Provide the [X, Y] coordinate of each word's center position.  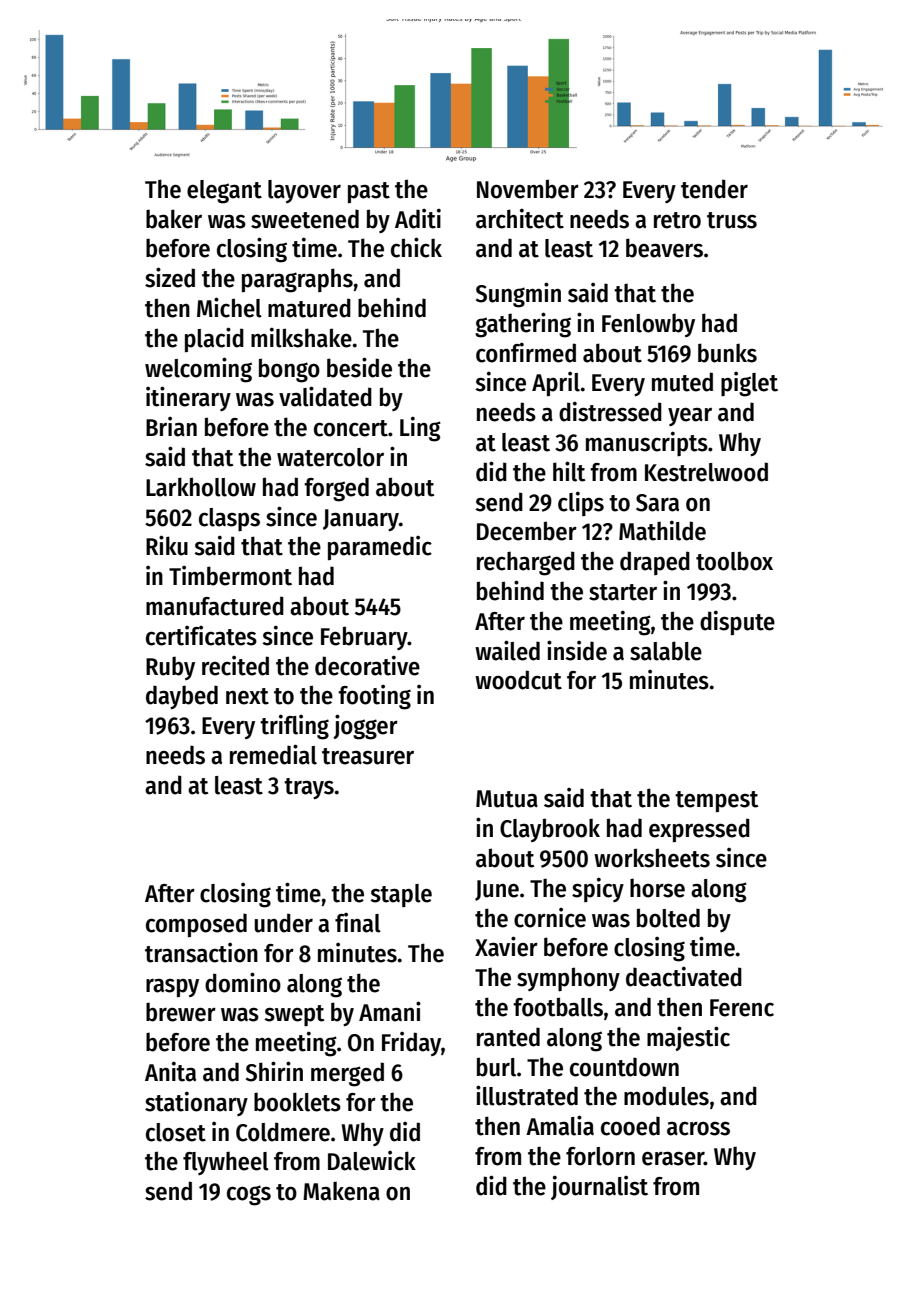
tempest [717, 801]
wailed [507, 650]
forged [336, 489]
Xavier [506, 946]
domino [243, 982]
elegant [224, 192]
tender [714, 189]
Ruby [170, 668]
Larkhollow [201, 487]
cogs [249, 1195]
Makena [341, 1191]
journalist [599, 1187]
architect [520, 218]
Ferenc [742, 1008]
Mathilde [662, 530]
